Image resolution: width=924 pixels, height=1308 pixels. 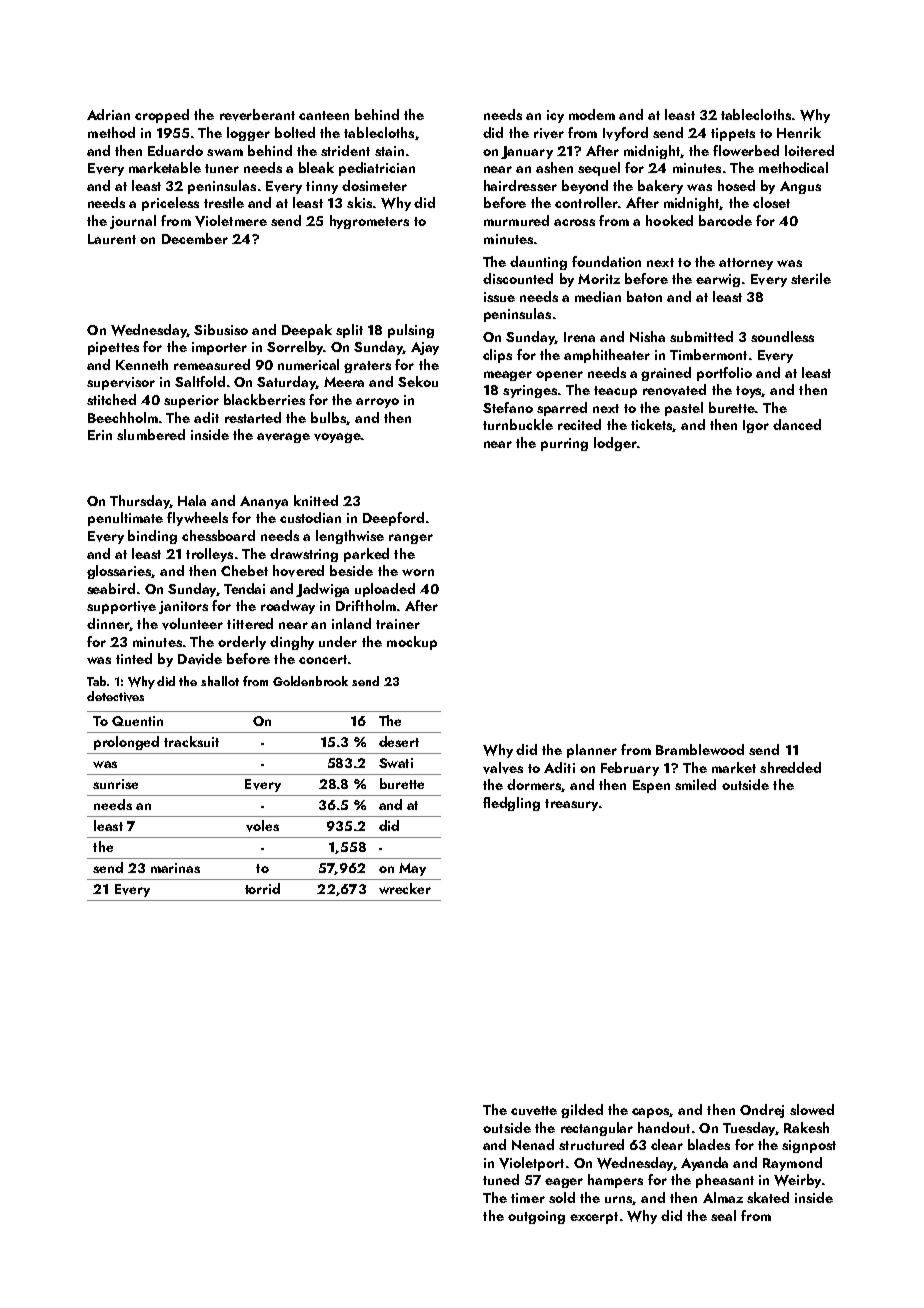 I want to click on Eduardo, so click(x=175, y=150).
